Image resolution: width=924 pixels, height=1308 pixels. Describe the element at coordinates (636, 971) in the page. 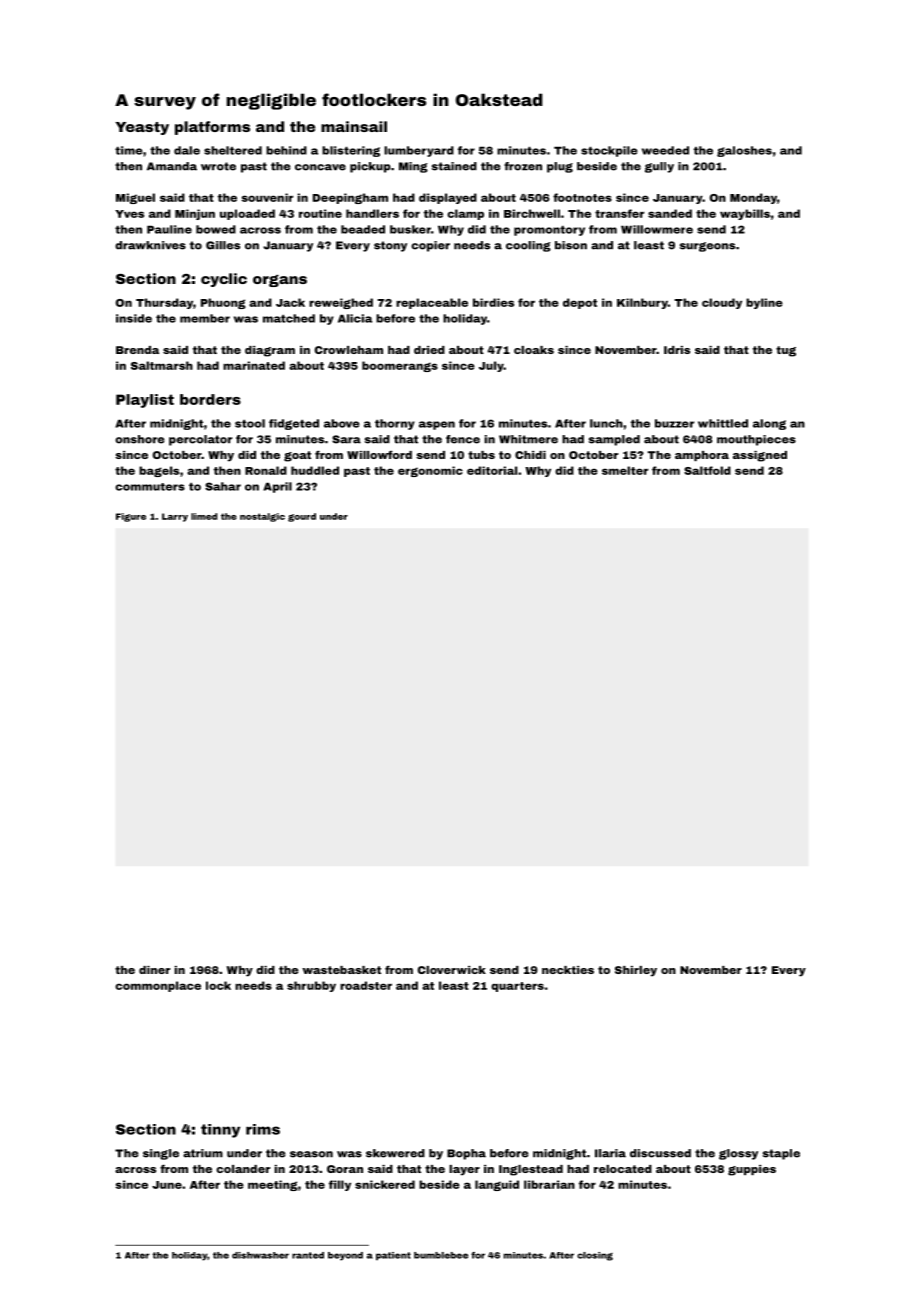

I see `Shirley` at that location.
